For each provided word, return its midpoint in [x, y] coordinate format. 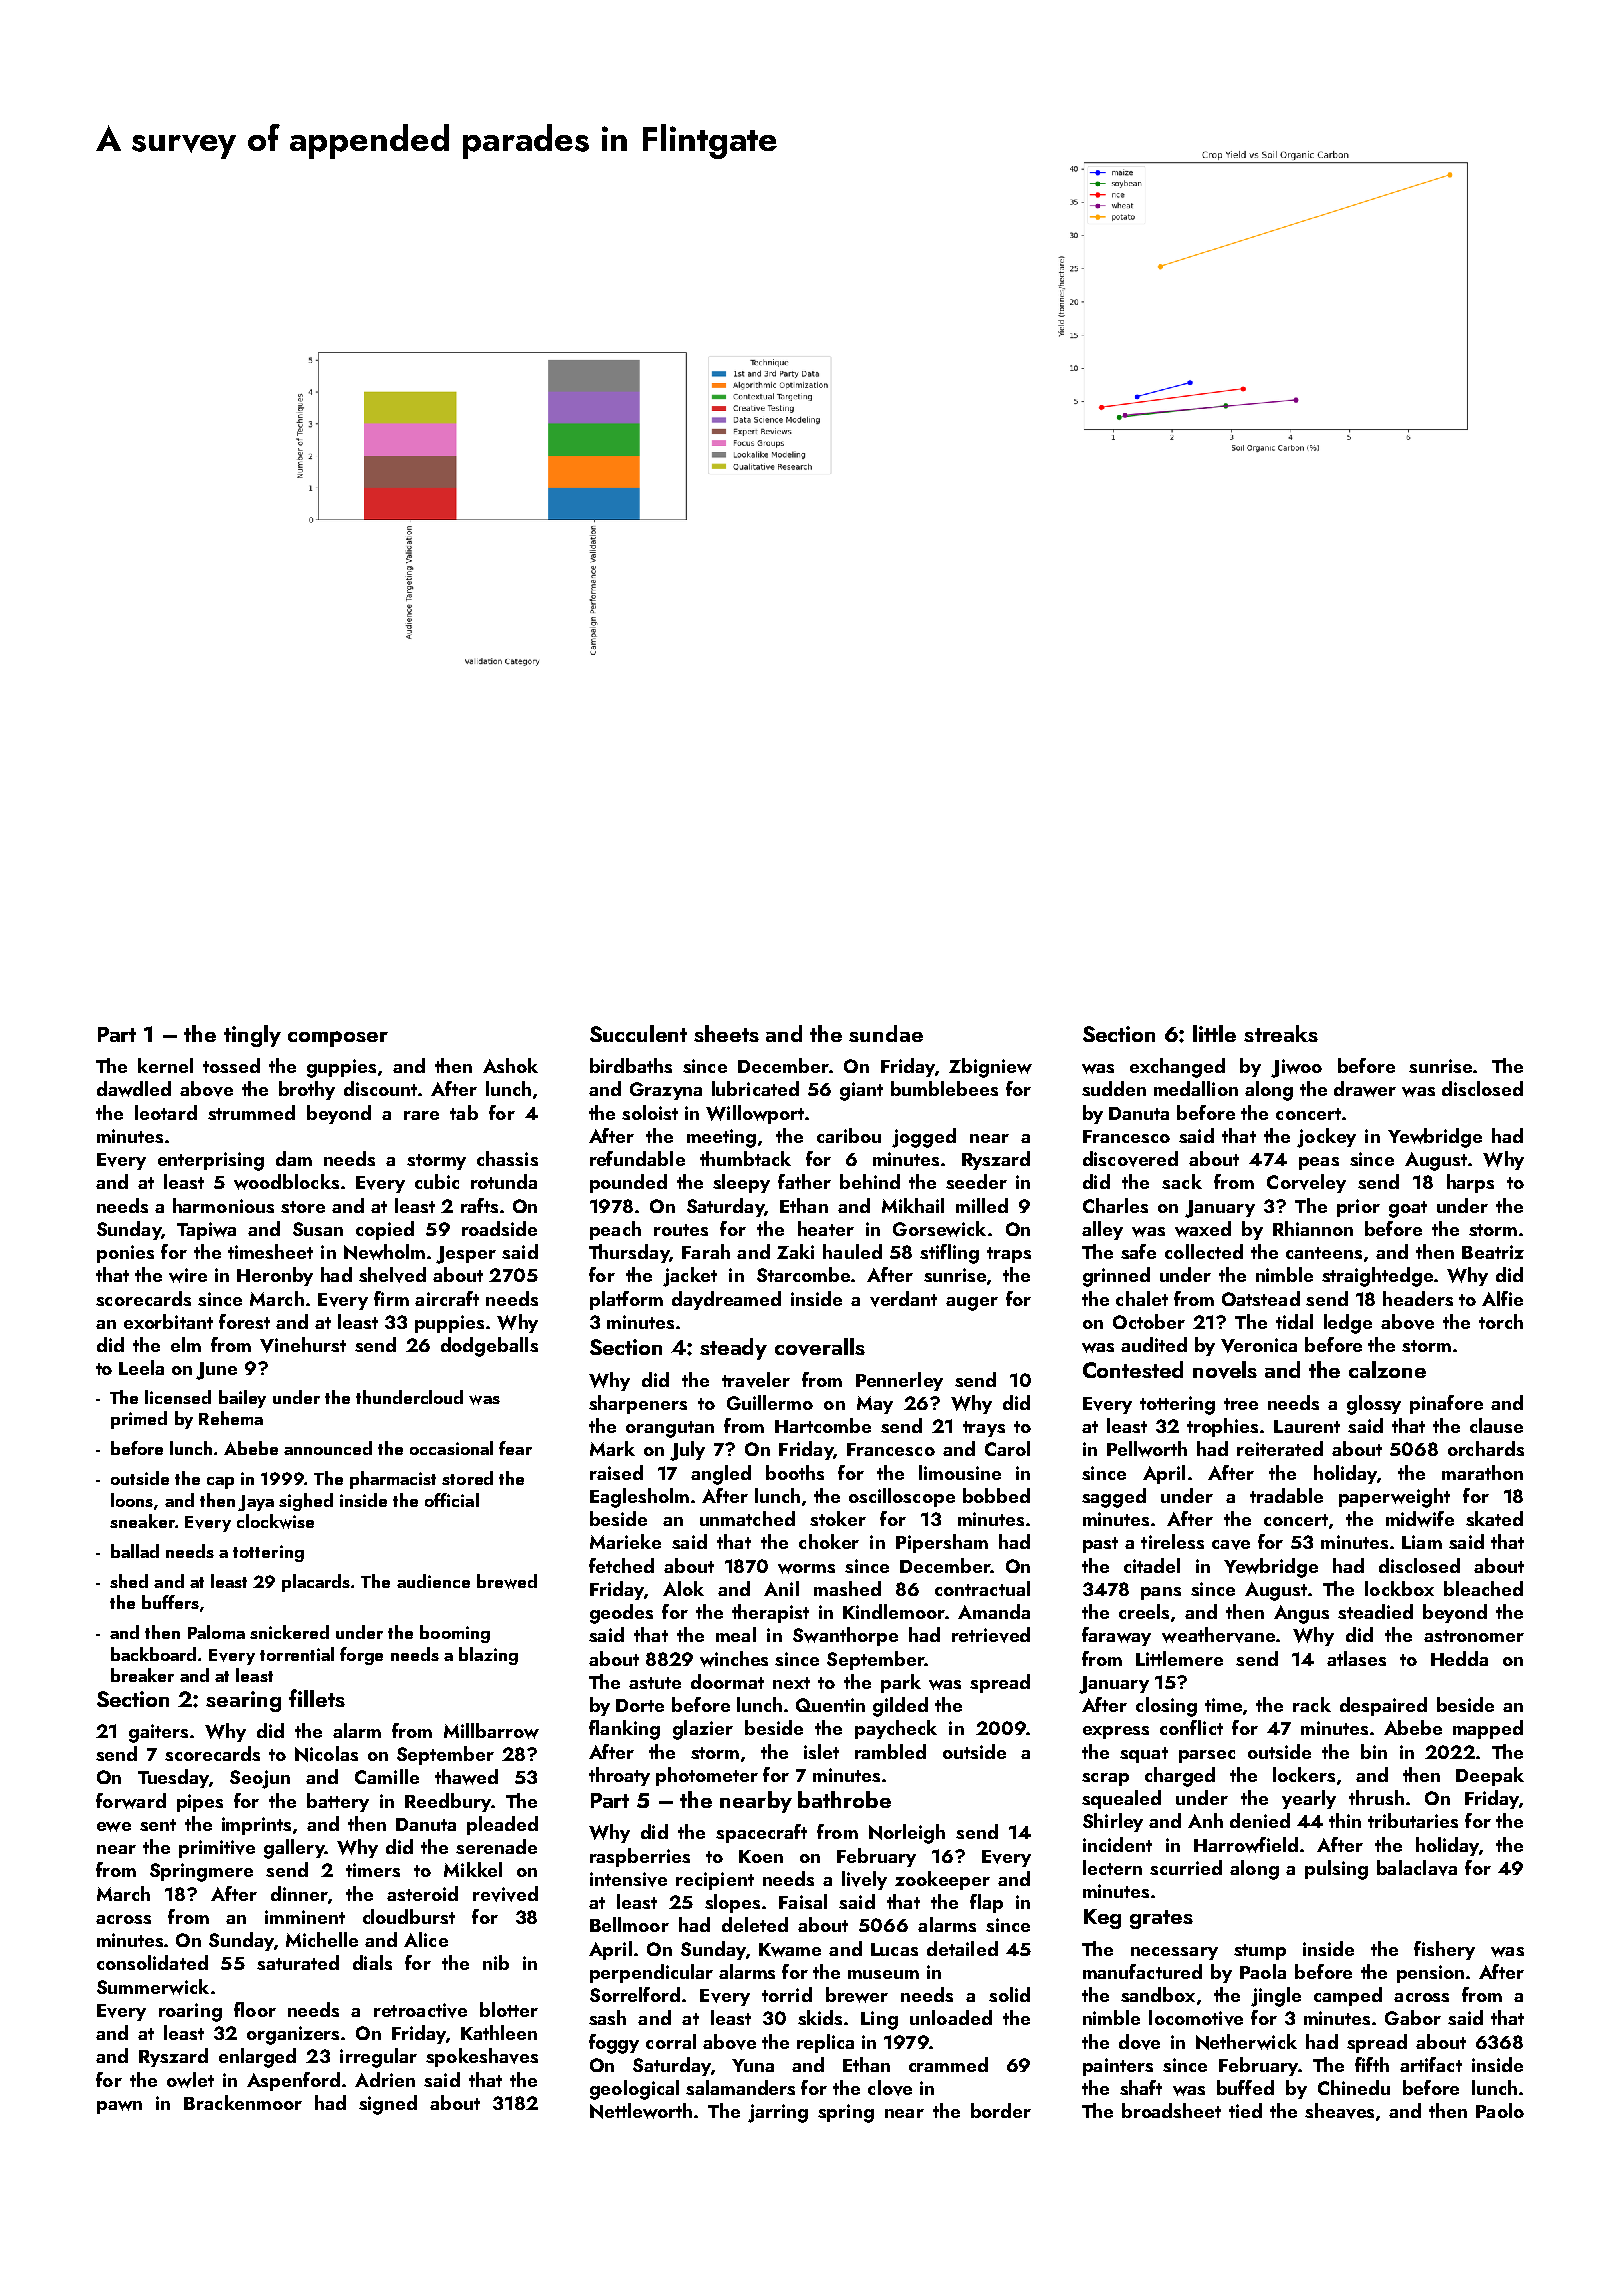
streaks [1281, 1033]
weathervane [1218, 1635]
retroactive [420, 2010]
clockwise [275, 1521]
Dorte [640, 1705]
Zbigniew [990, 1068]
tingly [252, 1036]
